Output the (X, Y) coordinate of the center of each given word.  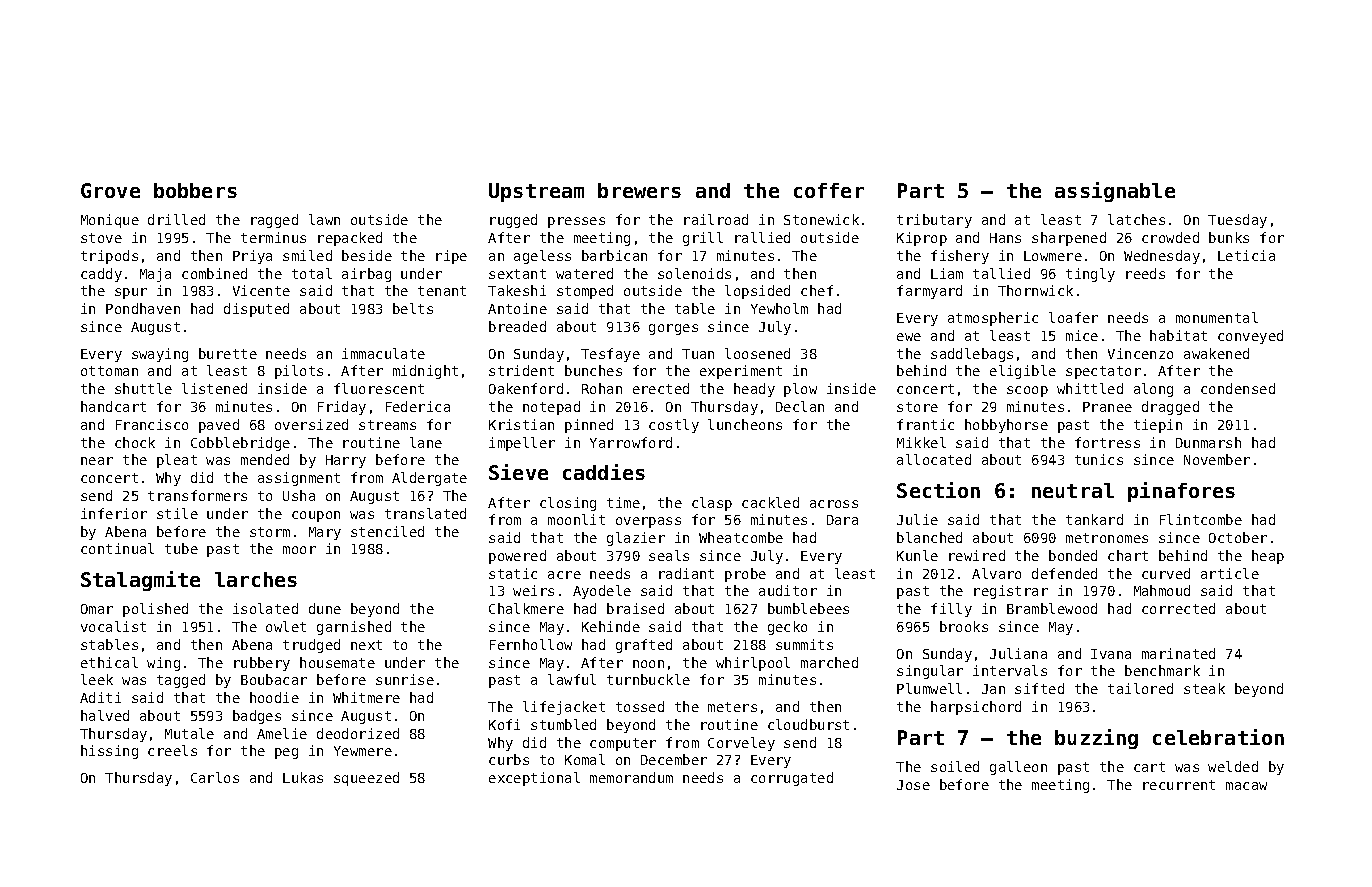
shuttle (143, 388)
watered (584, 273)
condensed (1238, 388)
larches (256, 579)
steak (1204, 688)
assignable (1115, 192)
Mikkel (921, 442)
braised (635, 608)
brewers (639, 190)
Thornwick (1035, 290)
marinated (1178, 653)
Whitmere (366, 697)
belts (413, 308)
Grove (110, 190)
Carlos (215, 777)
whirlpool (753, 664)
